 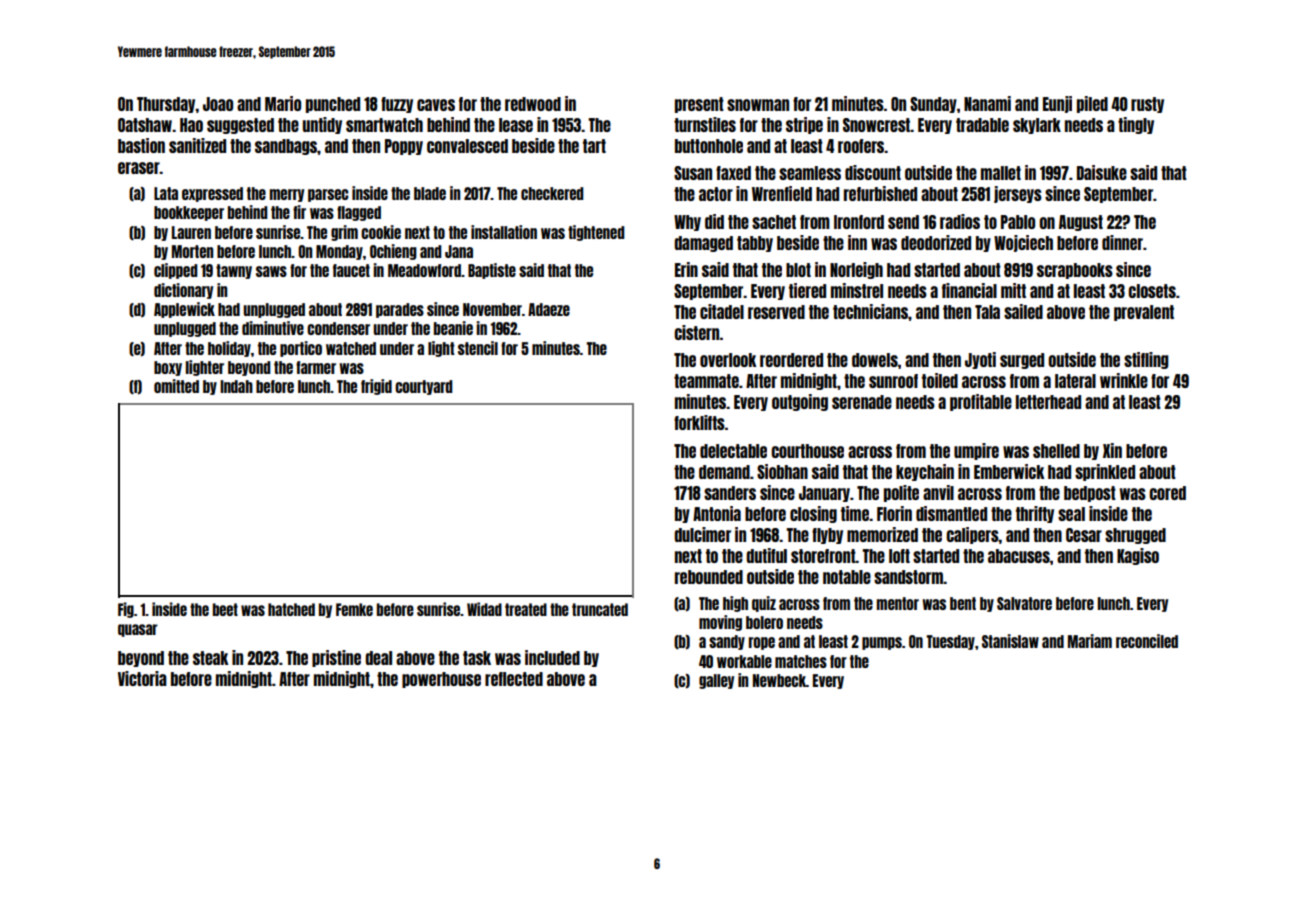 What do you see at coordinates (533, 104) in the screenshot?
I see `redwood` at bounding box center [533, 104].
